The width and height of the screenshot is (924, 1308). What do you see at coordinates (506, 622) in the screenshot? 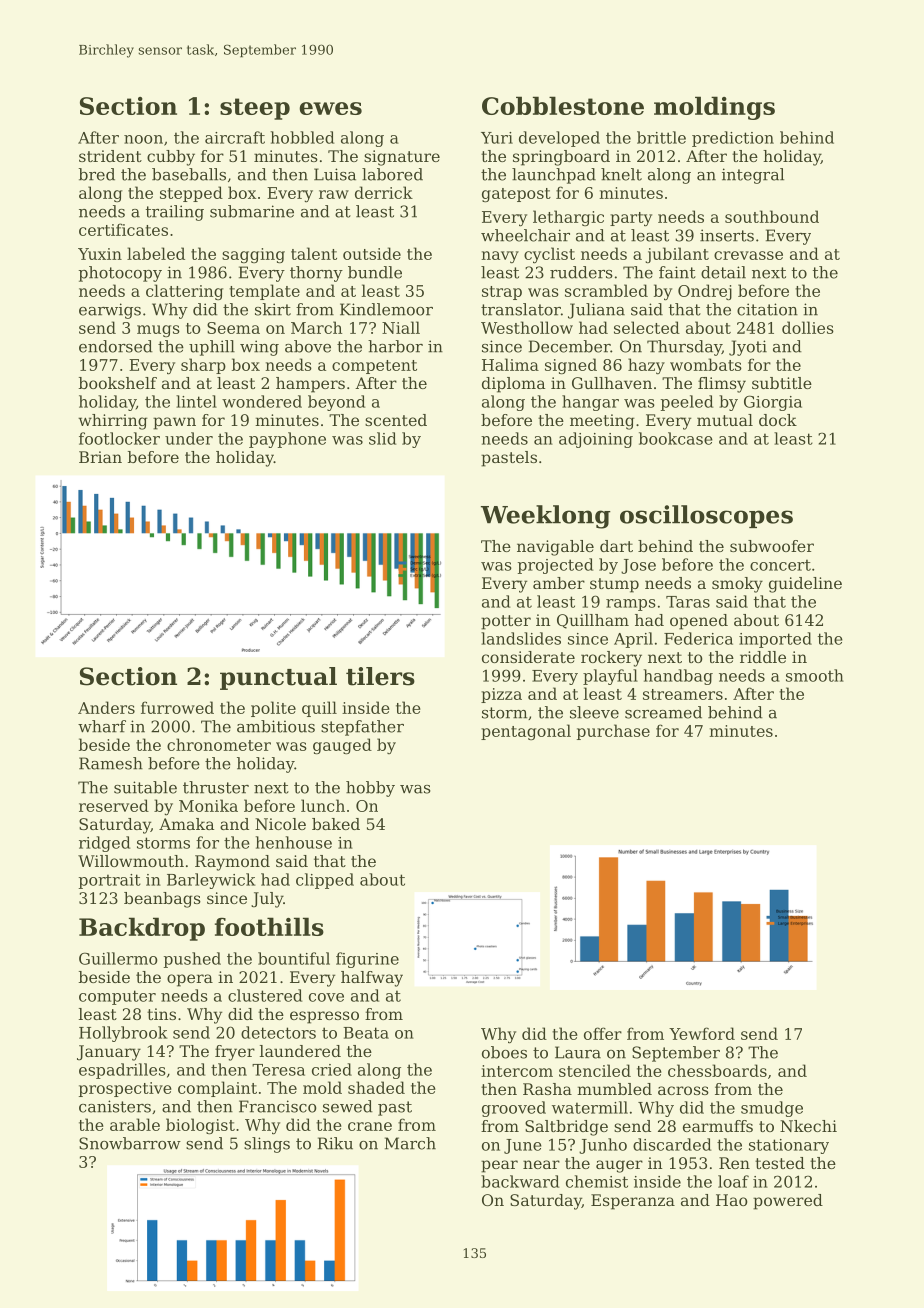
I see `potter` at bounding box center [506, 622].
